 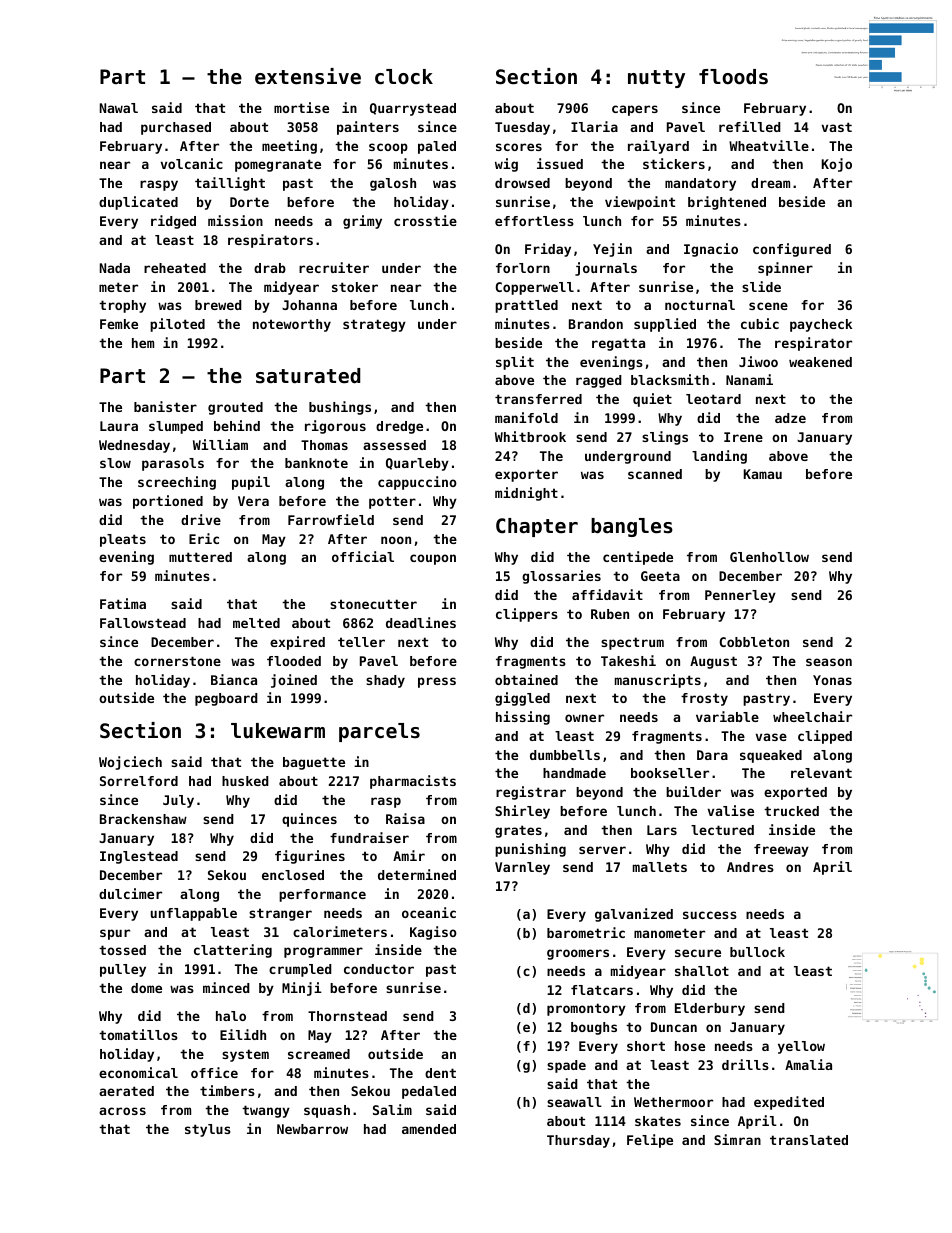 What do you see at coordinates (733, 77) in the screenshot?
I see `floods` at bounding box center [733, 77].
